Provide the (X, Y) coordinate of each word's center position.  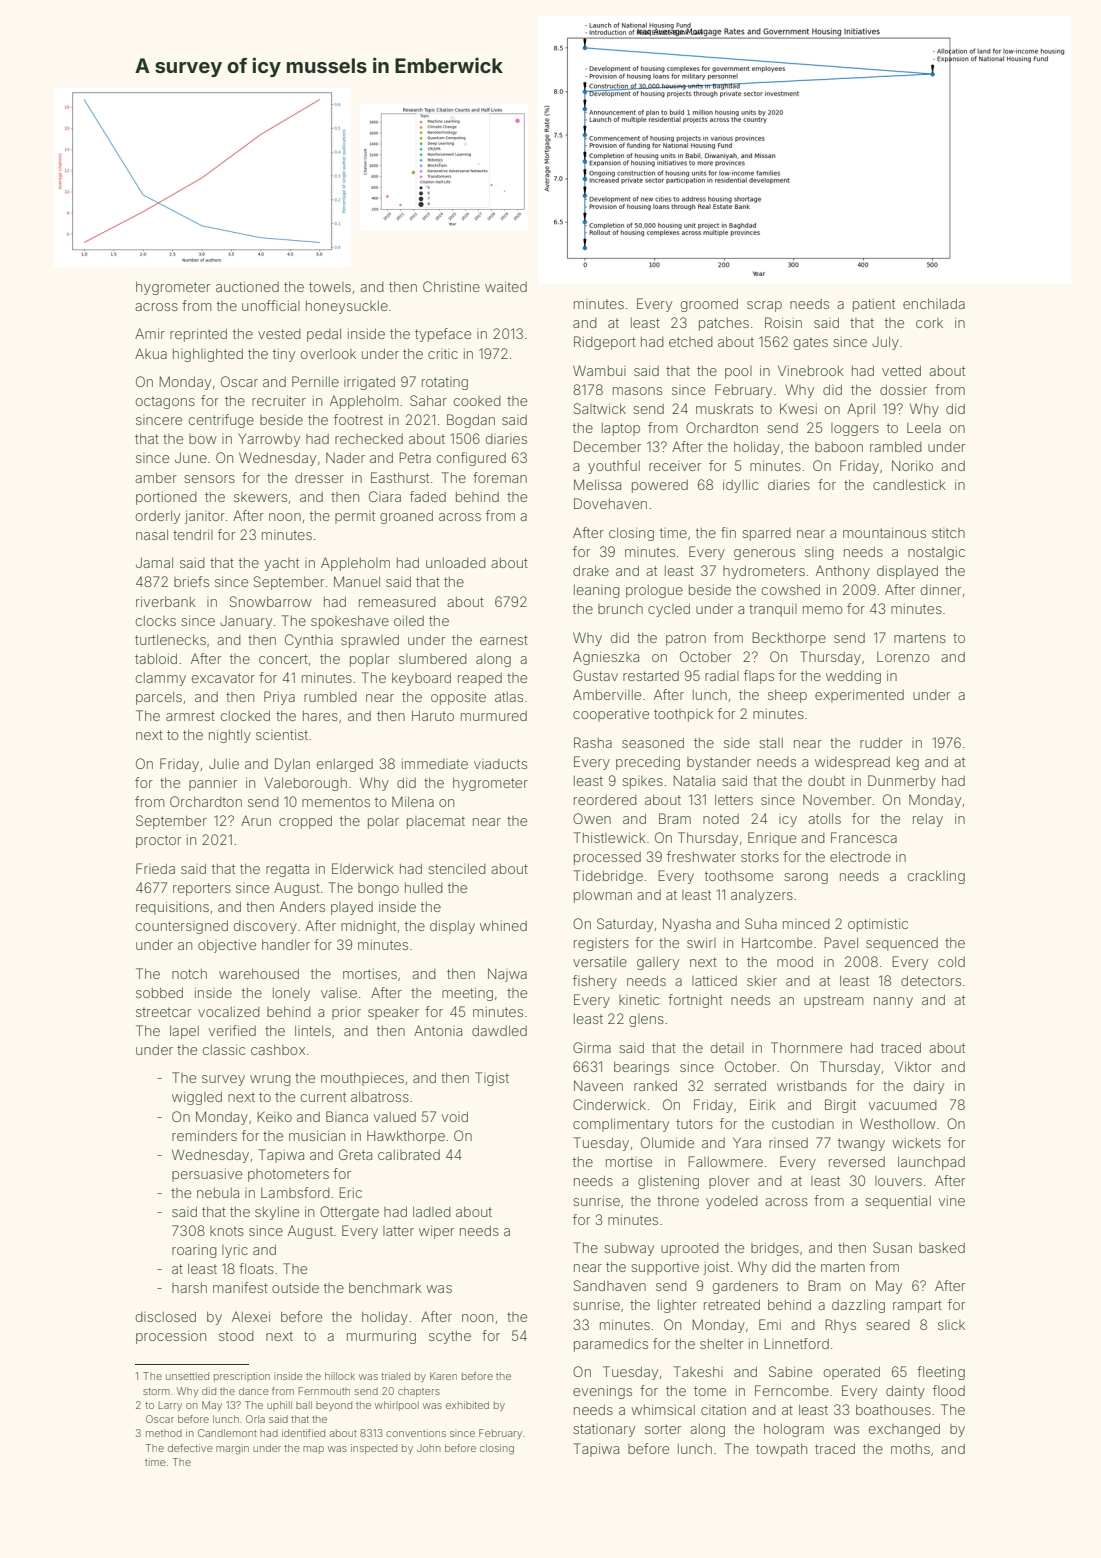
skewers (260, 497)
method (164, 1433)
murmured (494, 716)
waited (506, 286)
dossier (903, 389)
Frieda (155, 868)
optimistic (878, 925)
